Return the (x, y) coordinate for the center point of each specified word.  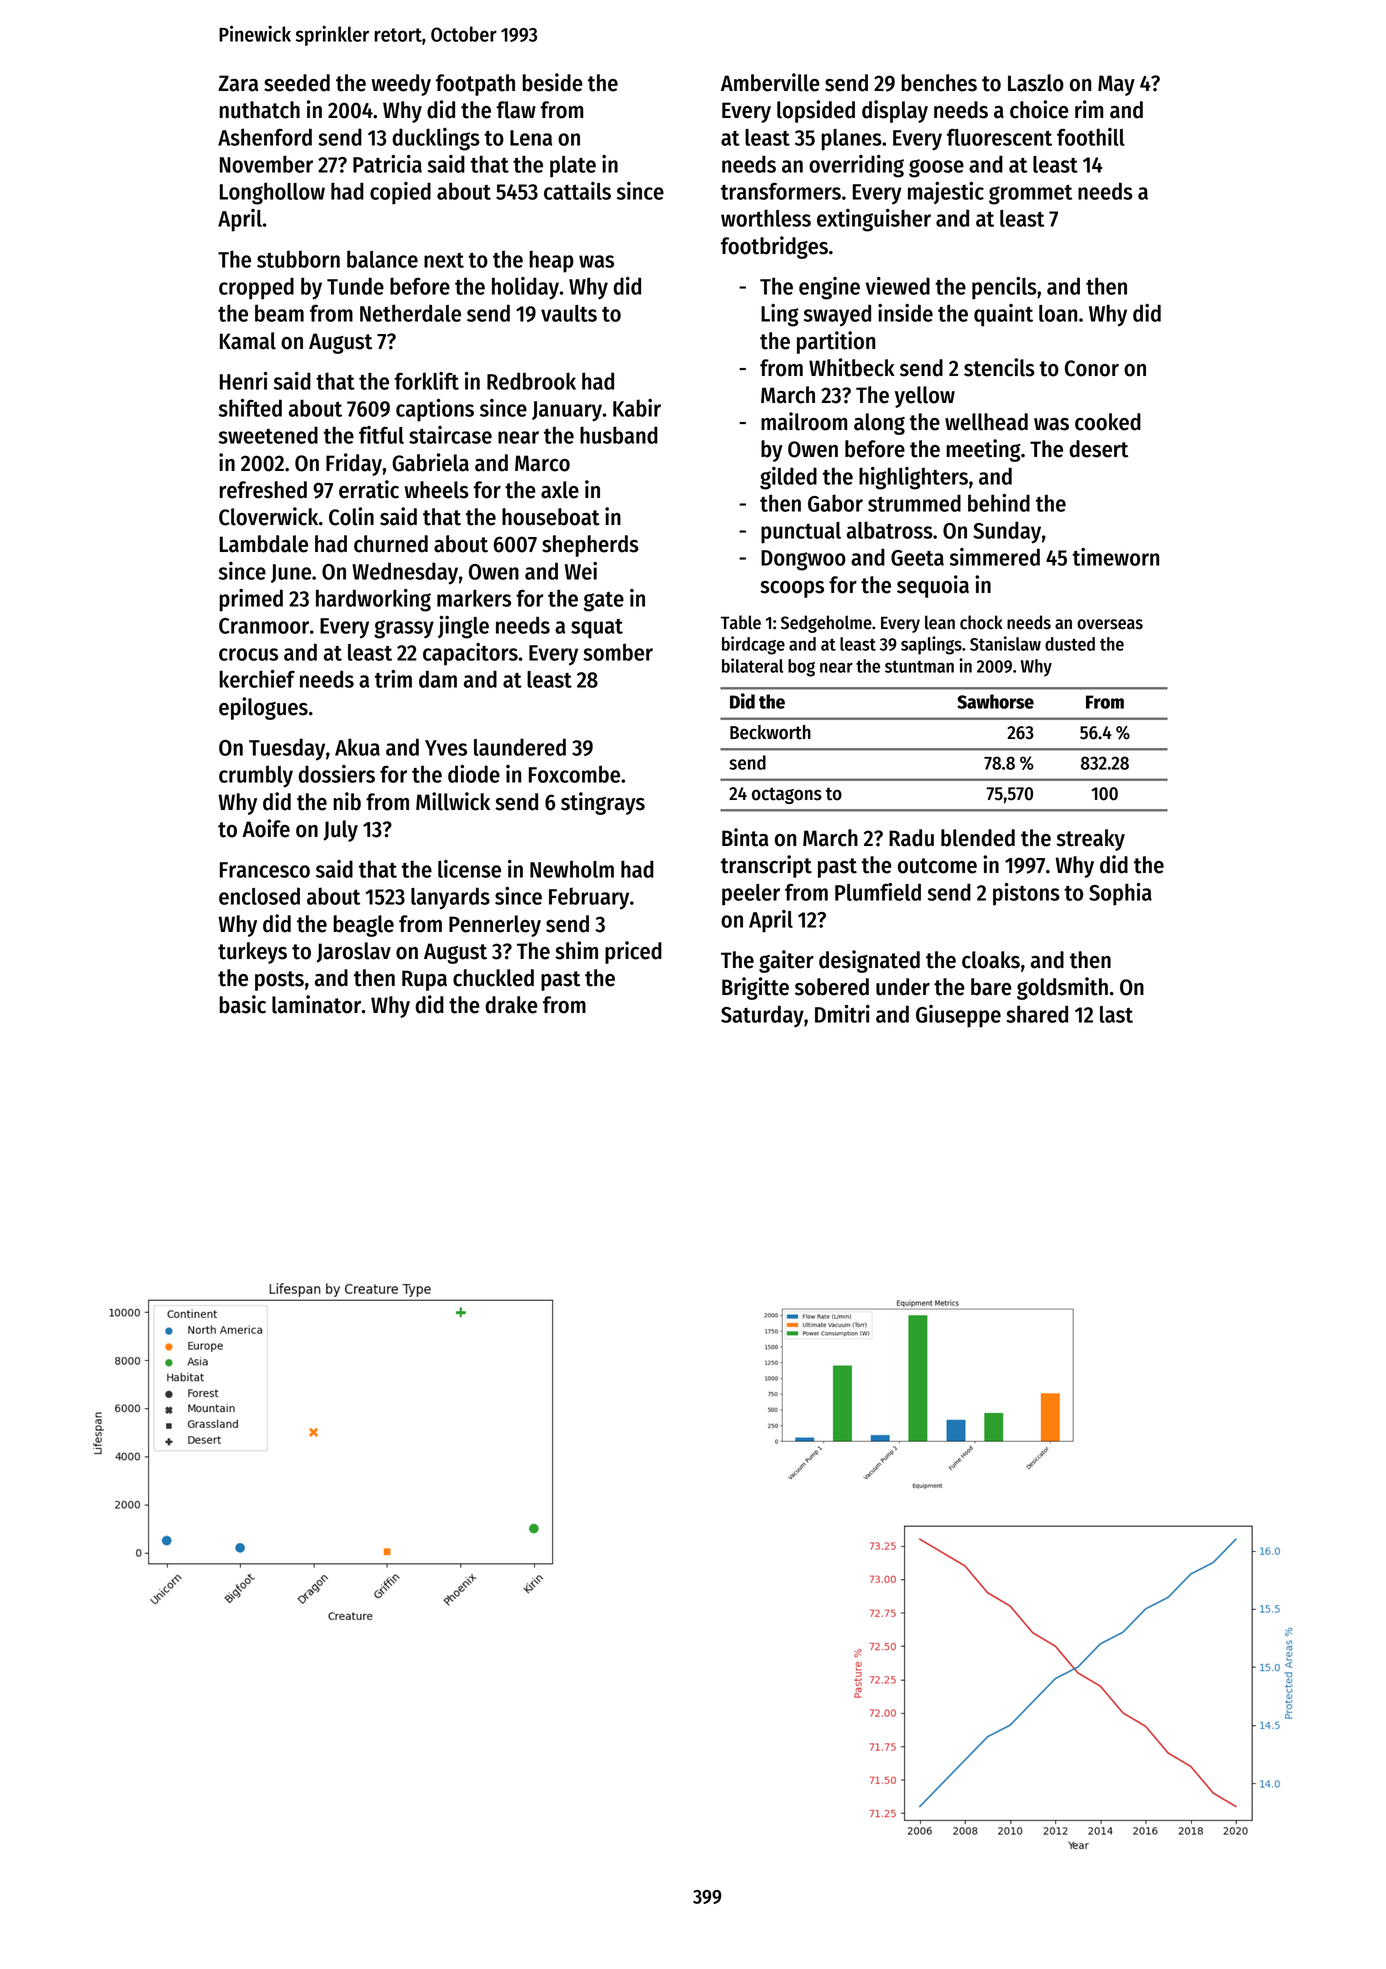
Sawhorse (995, 701)
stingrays (603, 803)
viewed (897, 286)
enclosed (259, 896)
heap (551, 261)
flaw (516, 110)
